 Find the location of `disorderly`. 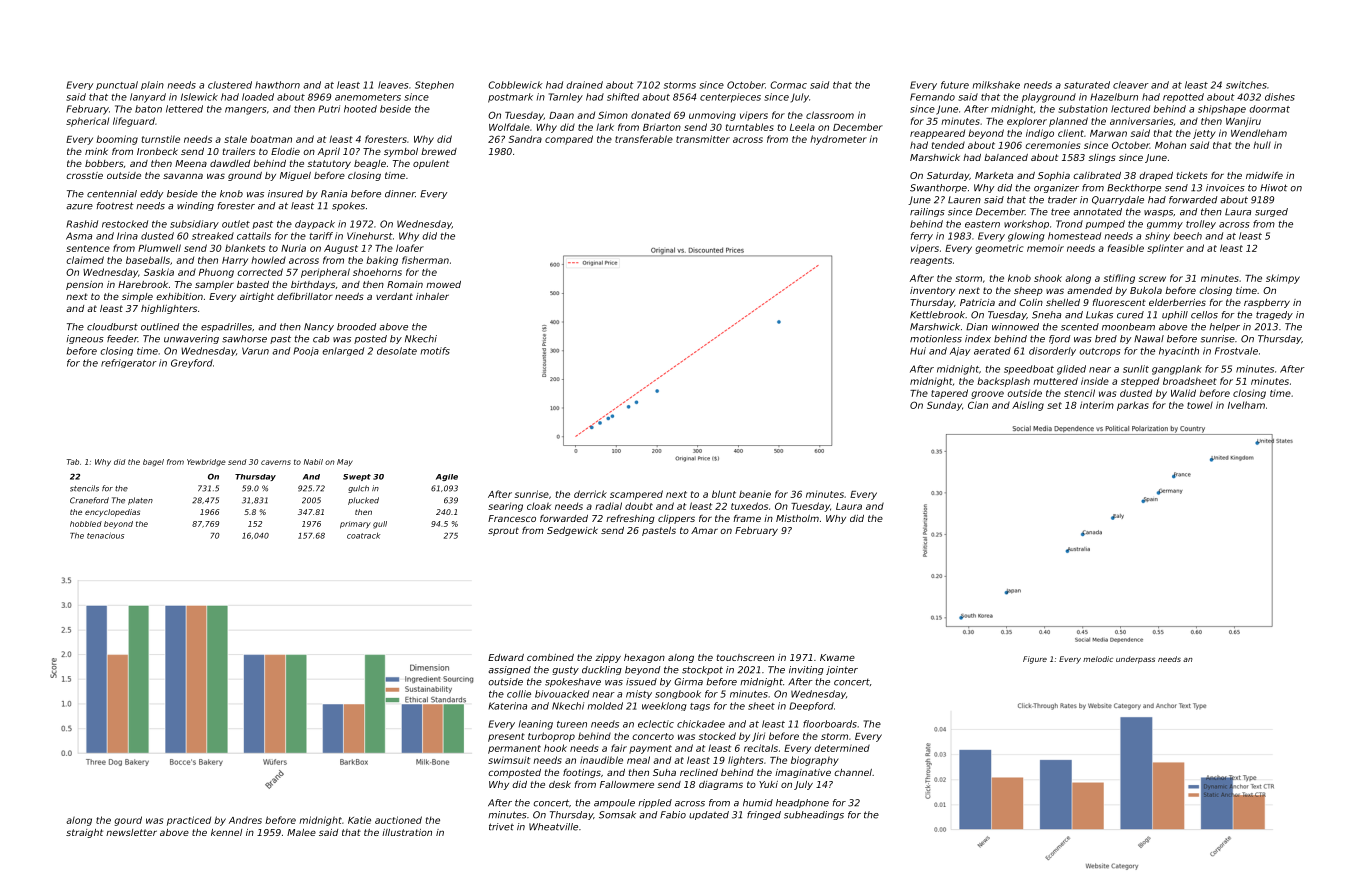

disorderly is located at coordinates (1052, 351).
